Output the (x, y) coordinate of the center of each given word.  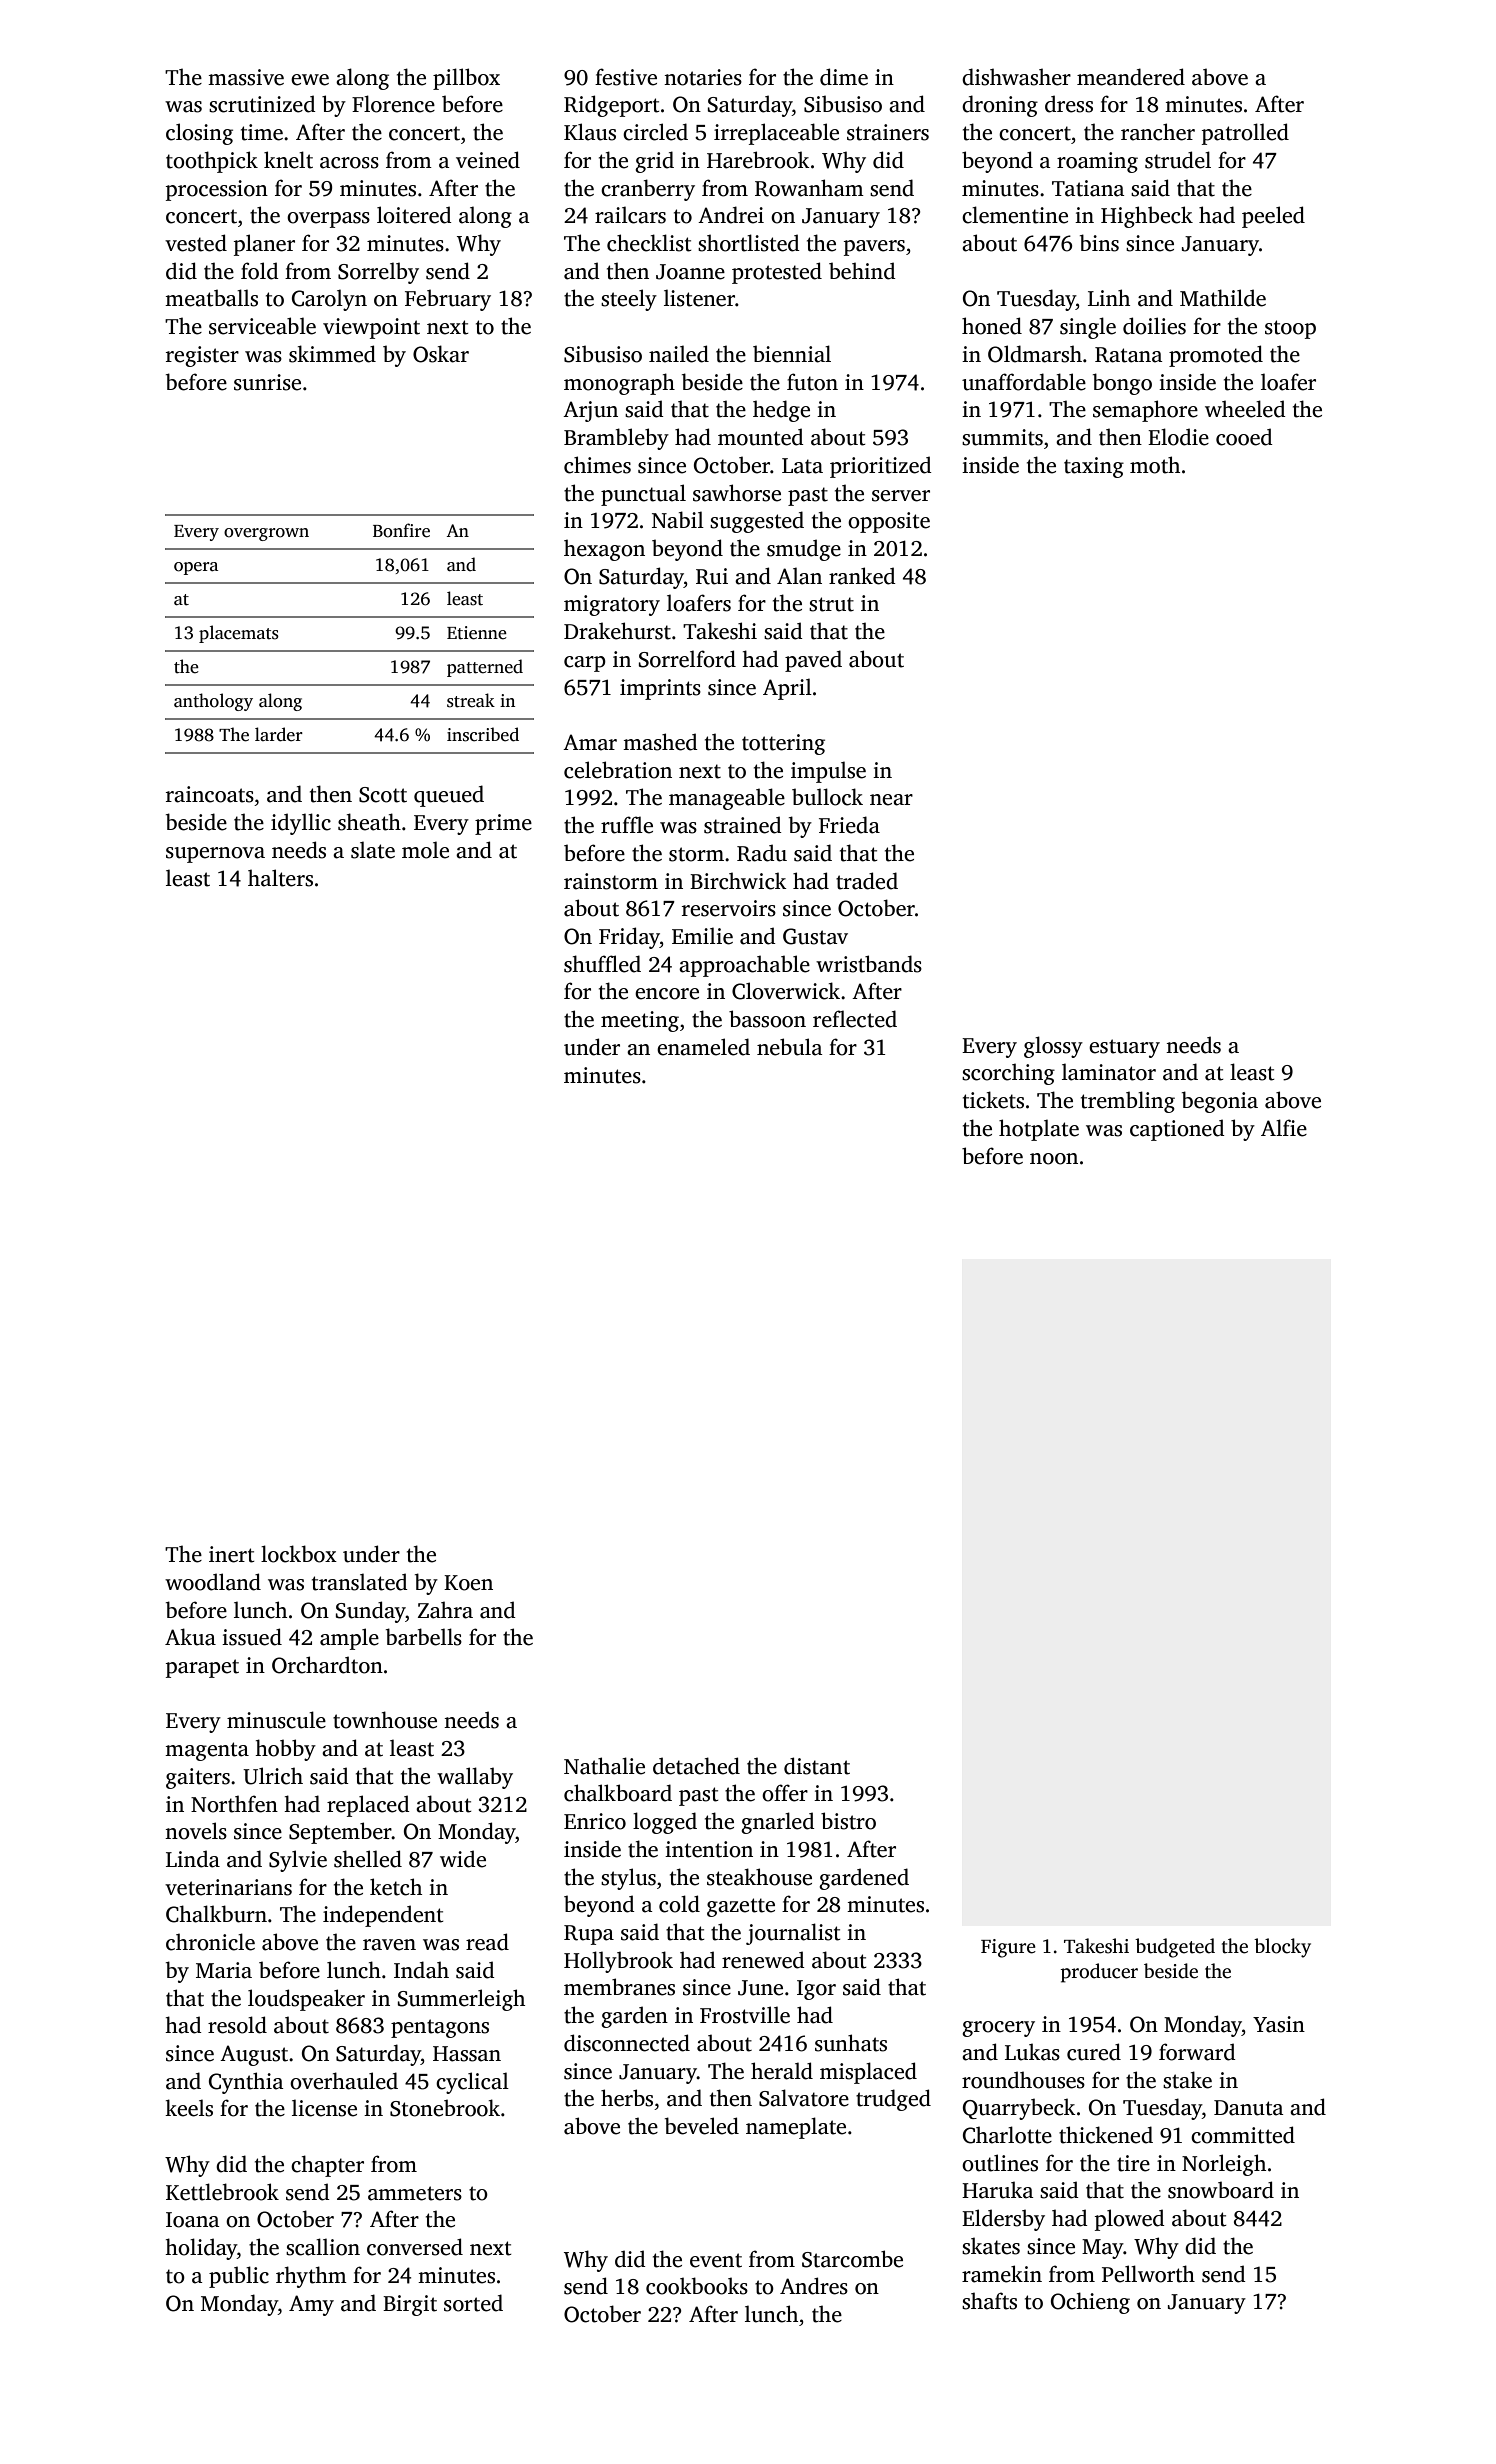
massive (246, 77)
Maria (224, 1970)
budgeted (1175, 1948)
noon (1054, 1159)
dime (844, 77)
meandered (1131, 77)
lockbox (299, 1554)
